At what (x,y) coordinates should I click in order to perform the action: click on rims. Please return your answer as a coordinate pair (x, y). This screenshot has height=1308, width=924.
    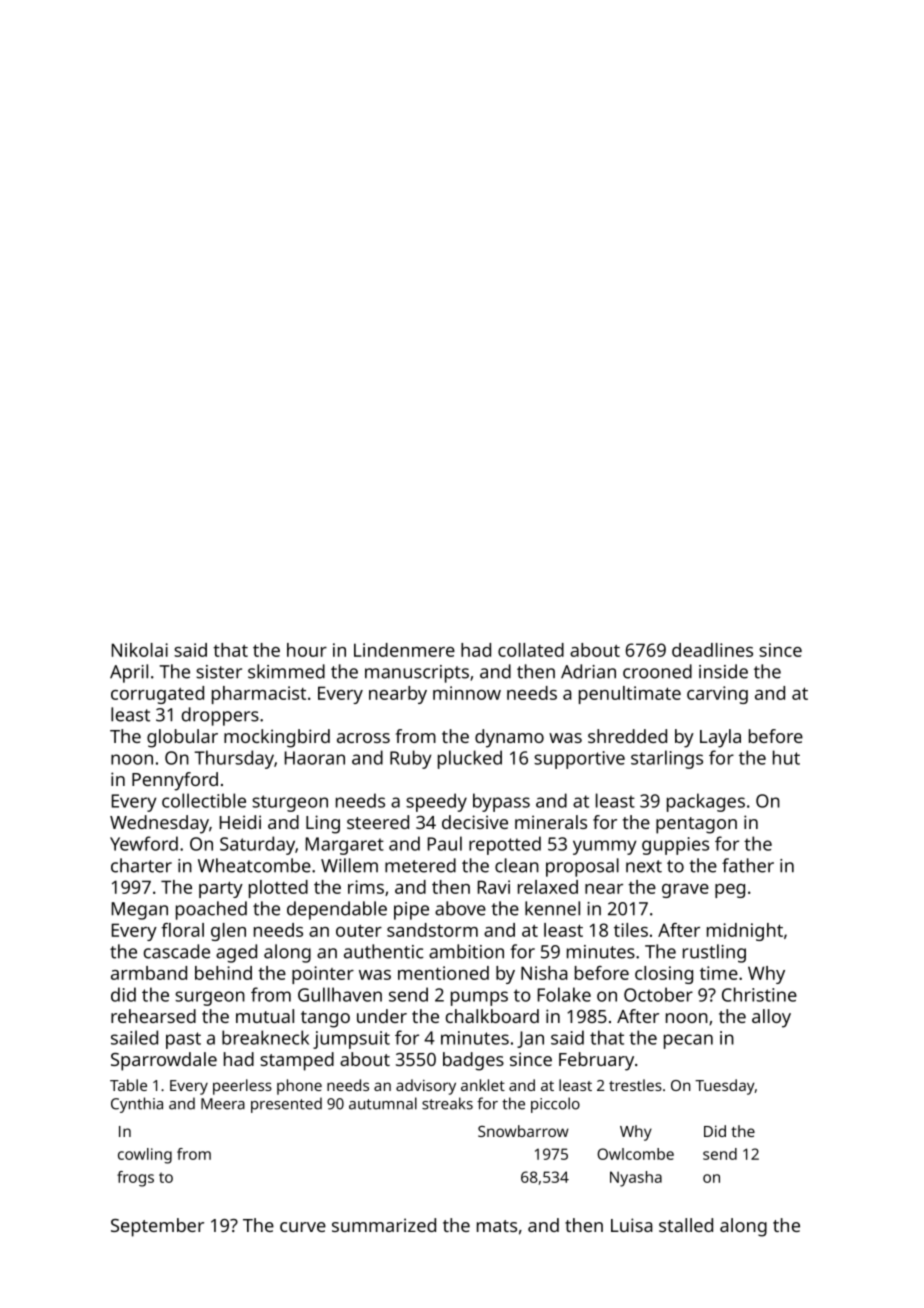
    Looking at the image, I should click on (366, 887).
